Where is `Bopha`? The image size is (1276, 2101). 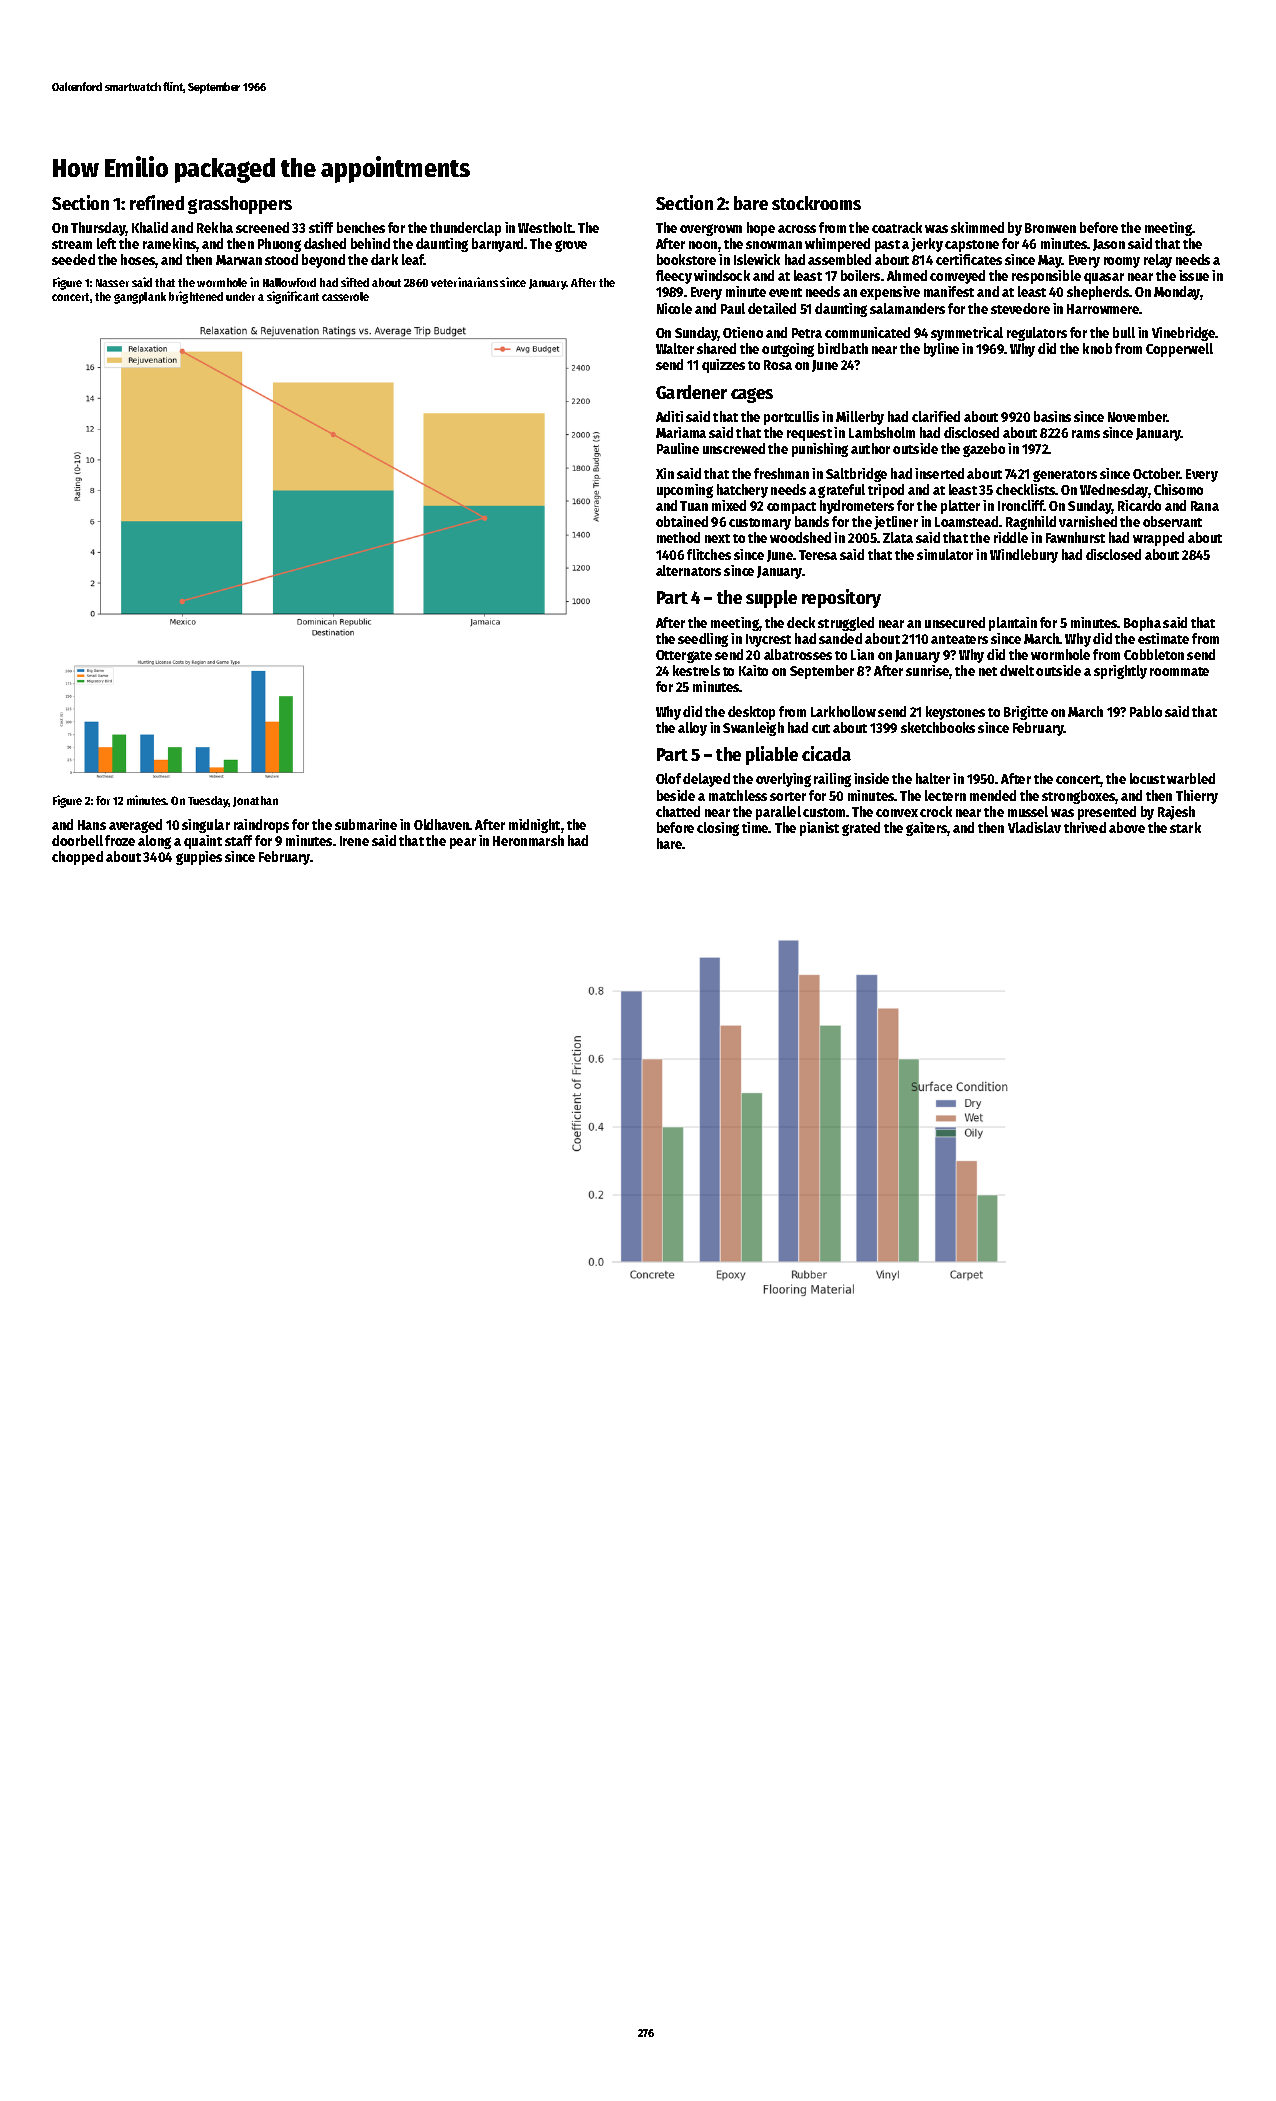 Bopha is located at coordinates (1142, 624).
